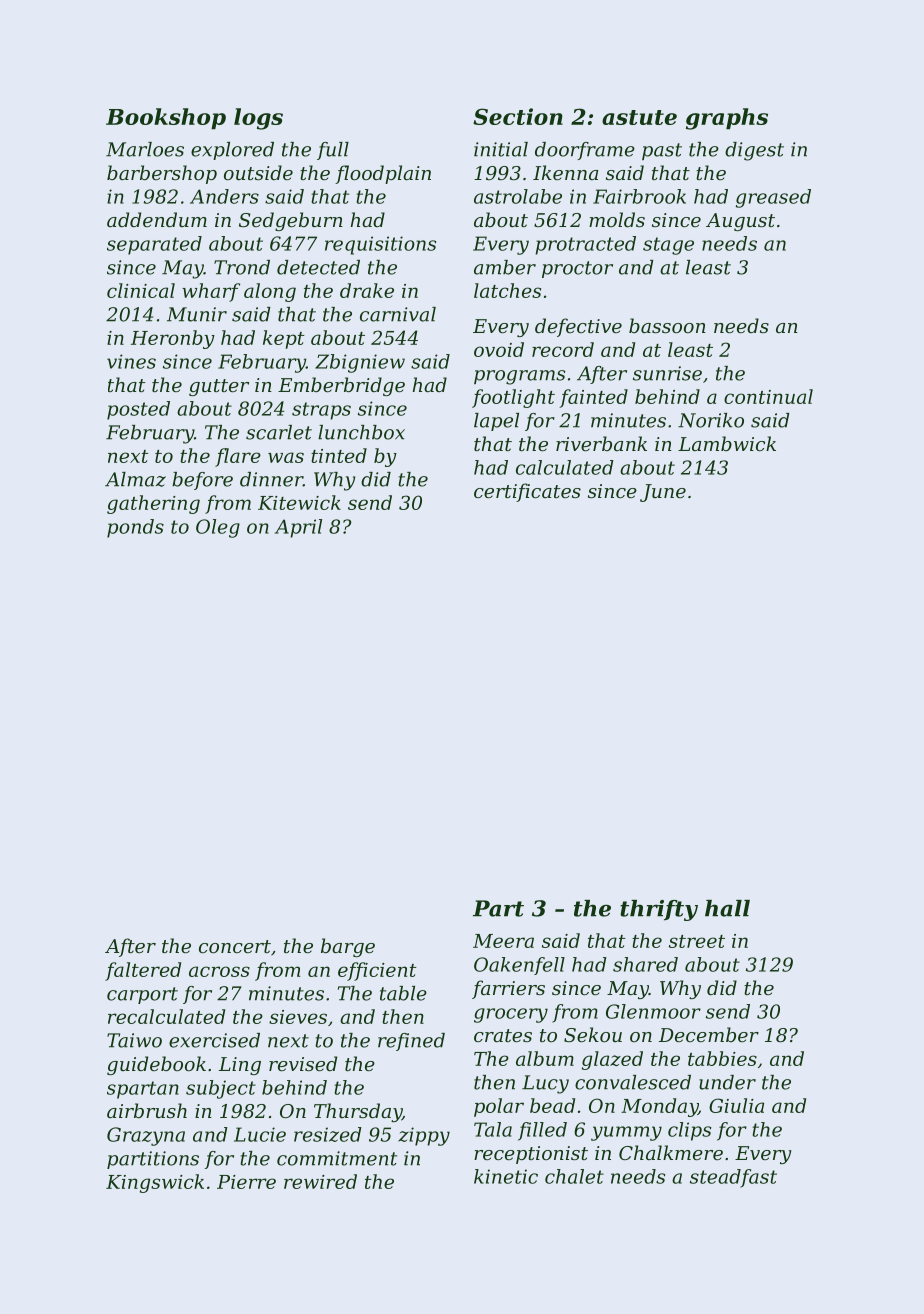 The image size is (924, 1314). What do you see at coordinates (663, 493) in the page?
I see `June` at bounding box center [663, 493].
